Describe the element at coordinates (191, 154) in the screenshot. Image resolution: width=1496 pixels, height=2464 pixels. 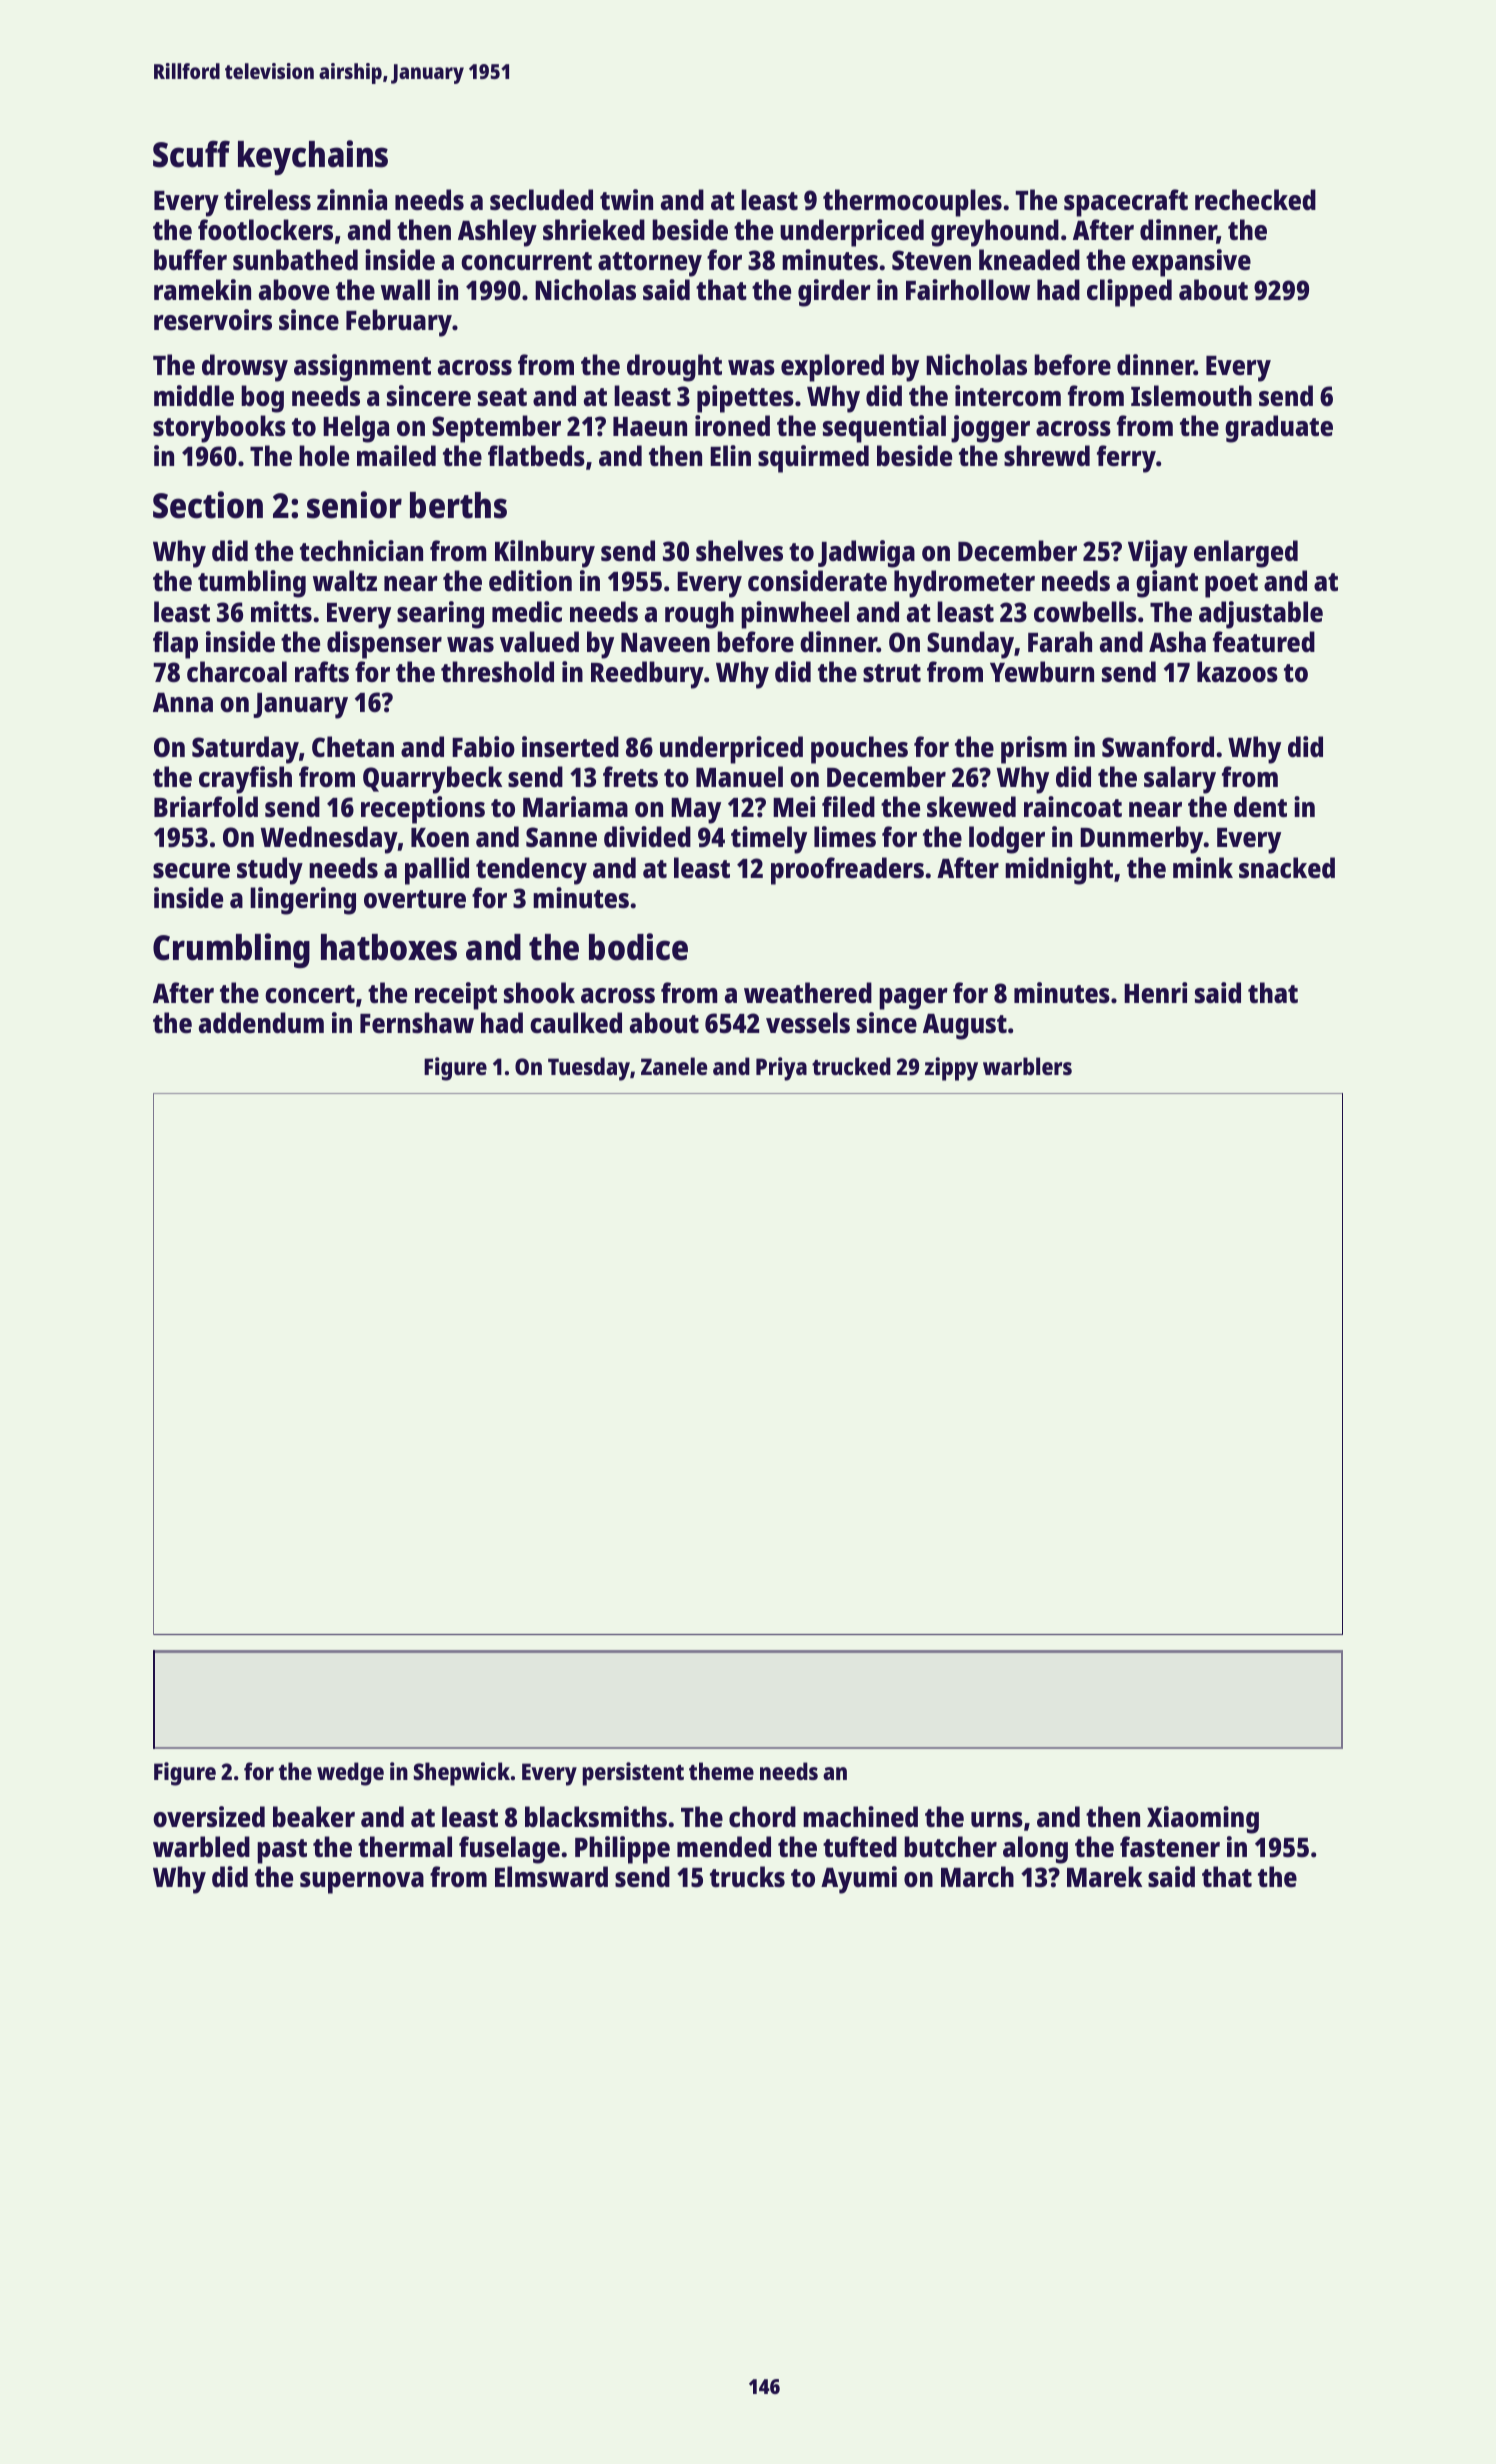
I see `Scuff` at that location.
